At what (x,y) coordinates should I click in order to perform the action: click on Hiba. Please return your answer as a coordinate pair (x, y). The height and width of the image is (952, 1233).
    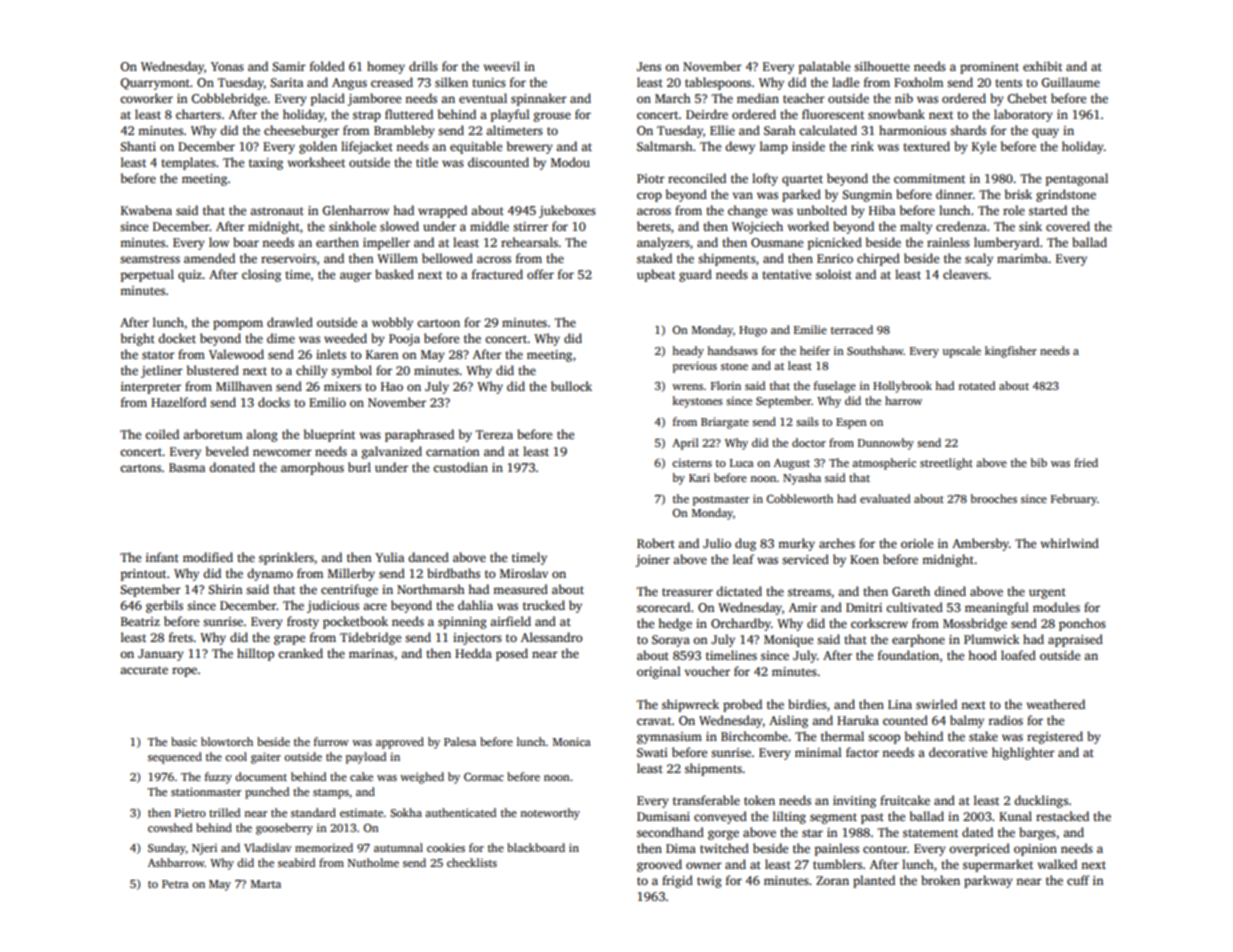
    Looking at the image, I should click on (882, 210).
